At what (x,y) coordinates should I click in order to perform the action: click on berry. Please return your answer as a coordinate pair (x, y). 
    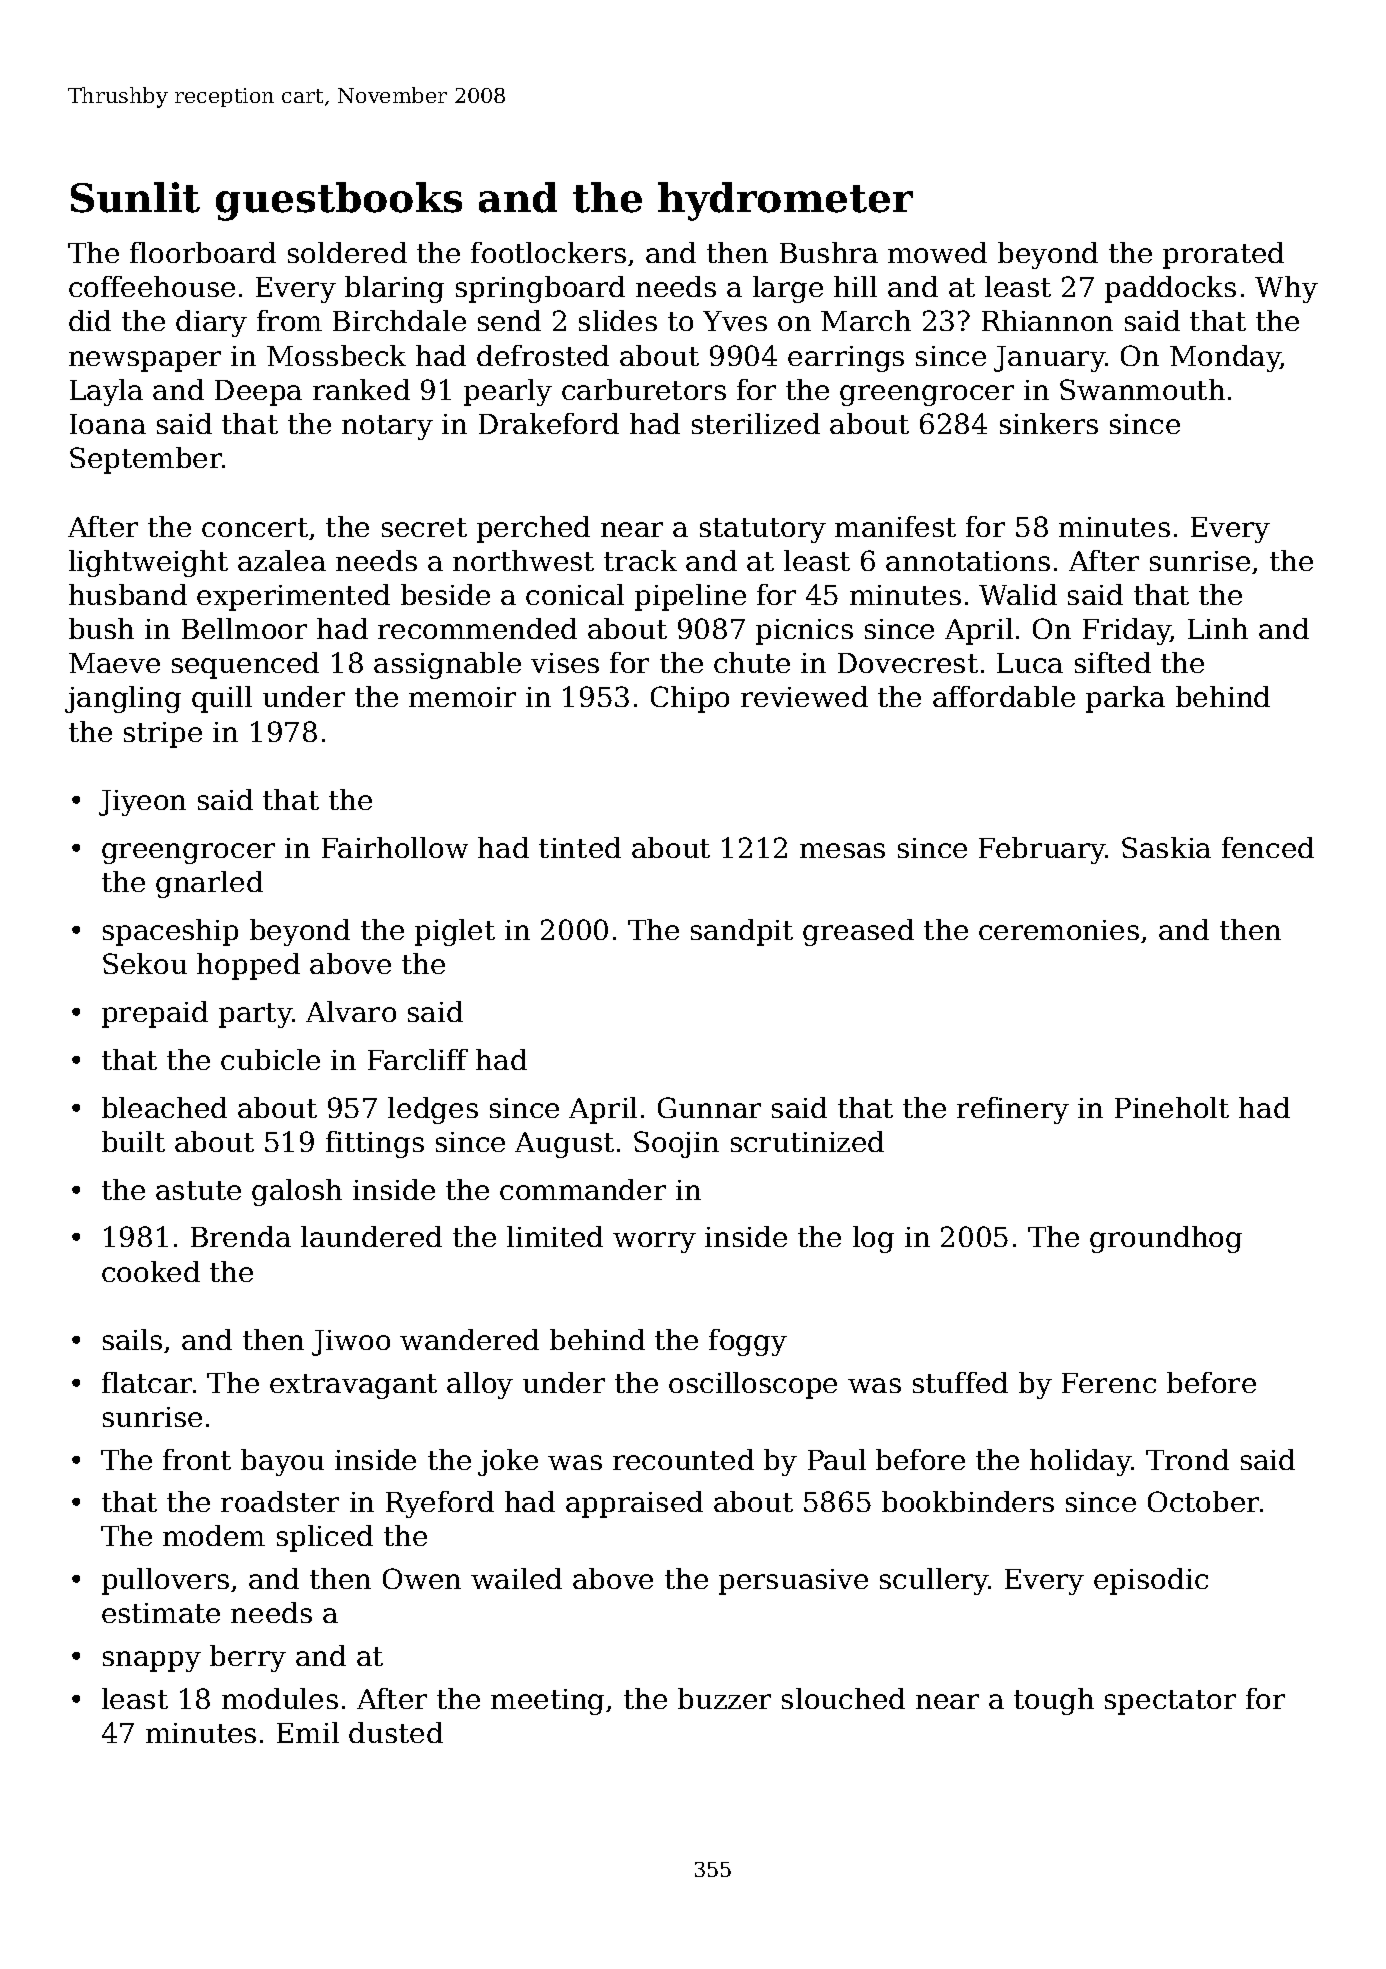
    Looking at the image, I should click on (248, 1658).
